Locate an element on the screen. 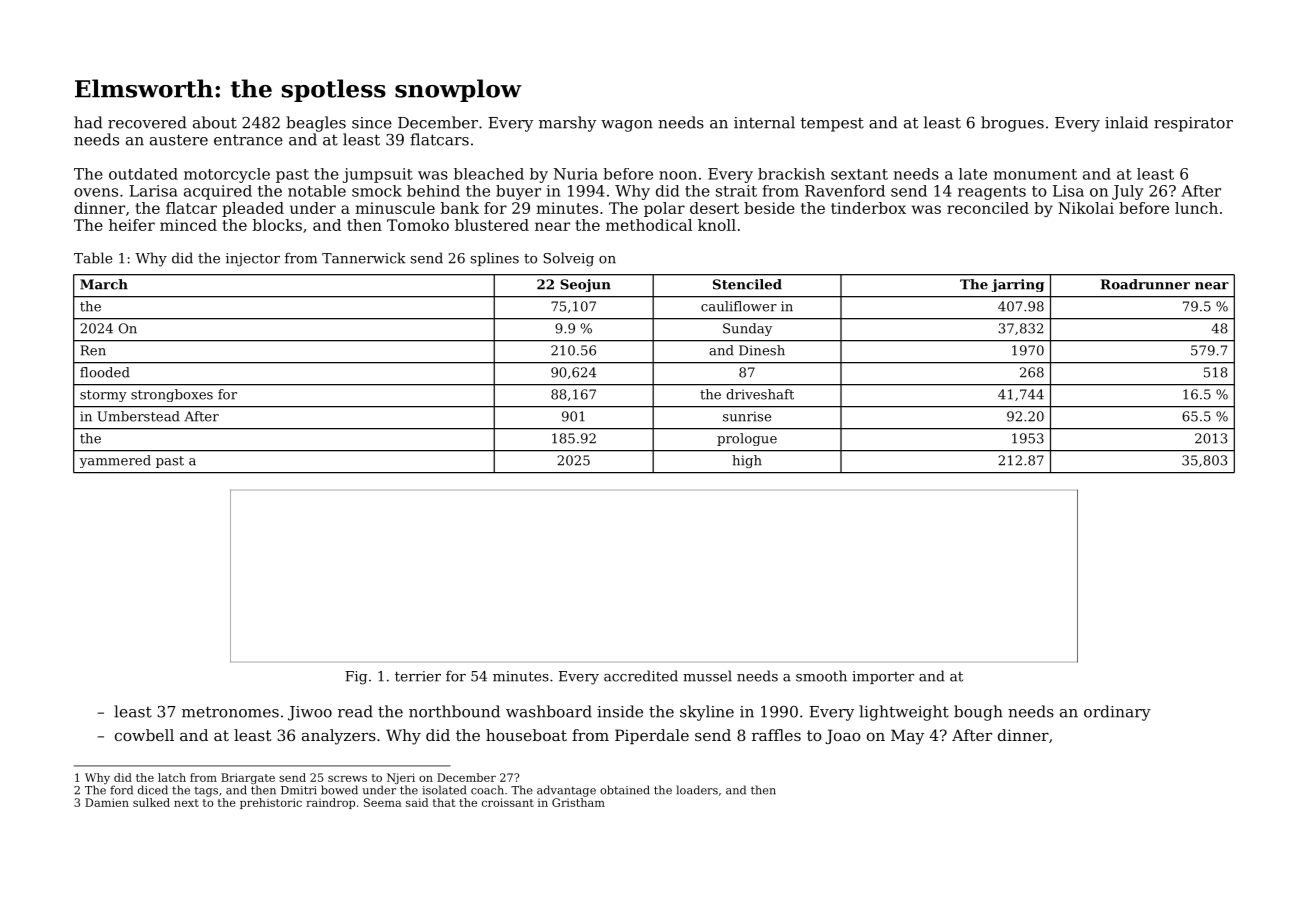  high is located at coordinates (747, 461).
